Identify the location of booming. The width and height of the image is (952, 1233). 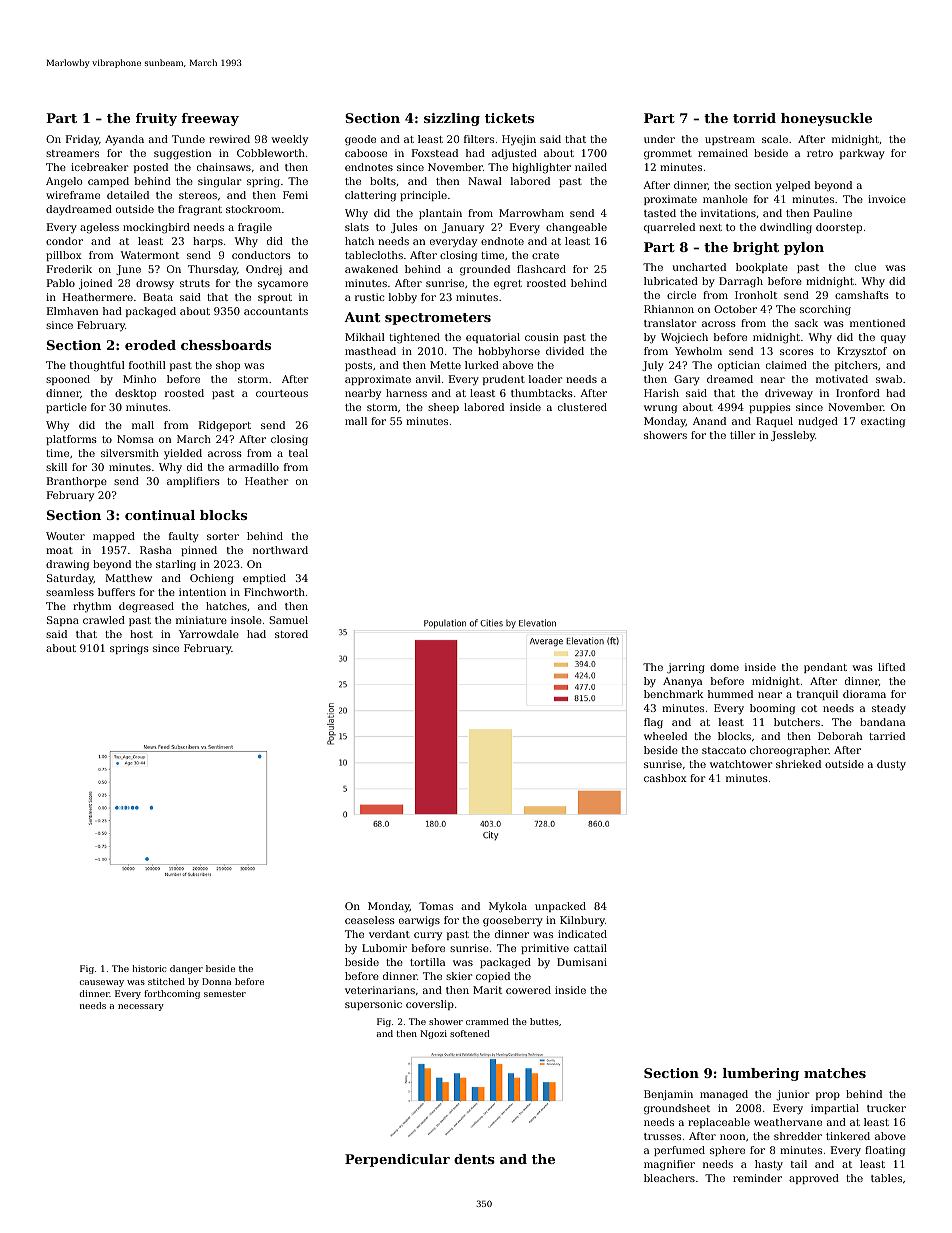
(772, 709).
